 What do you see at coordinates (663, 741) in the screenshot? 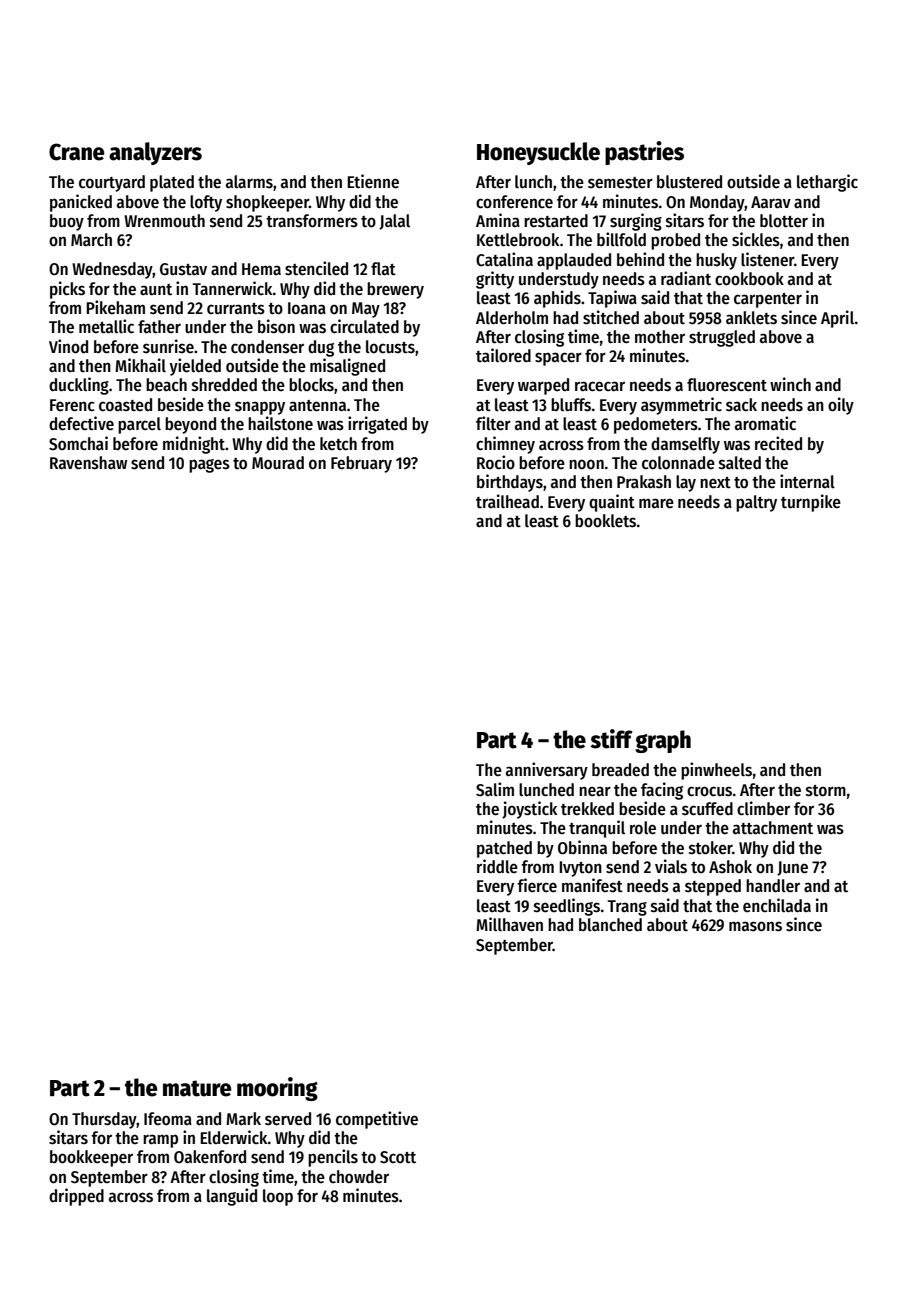
I see `graph` at bounding box center [663, 741].
